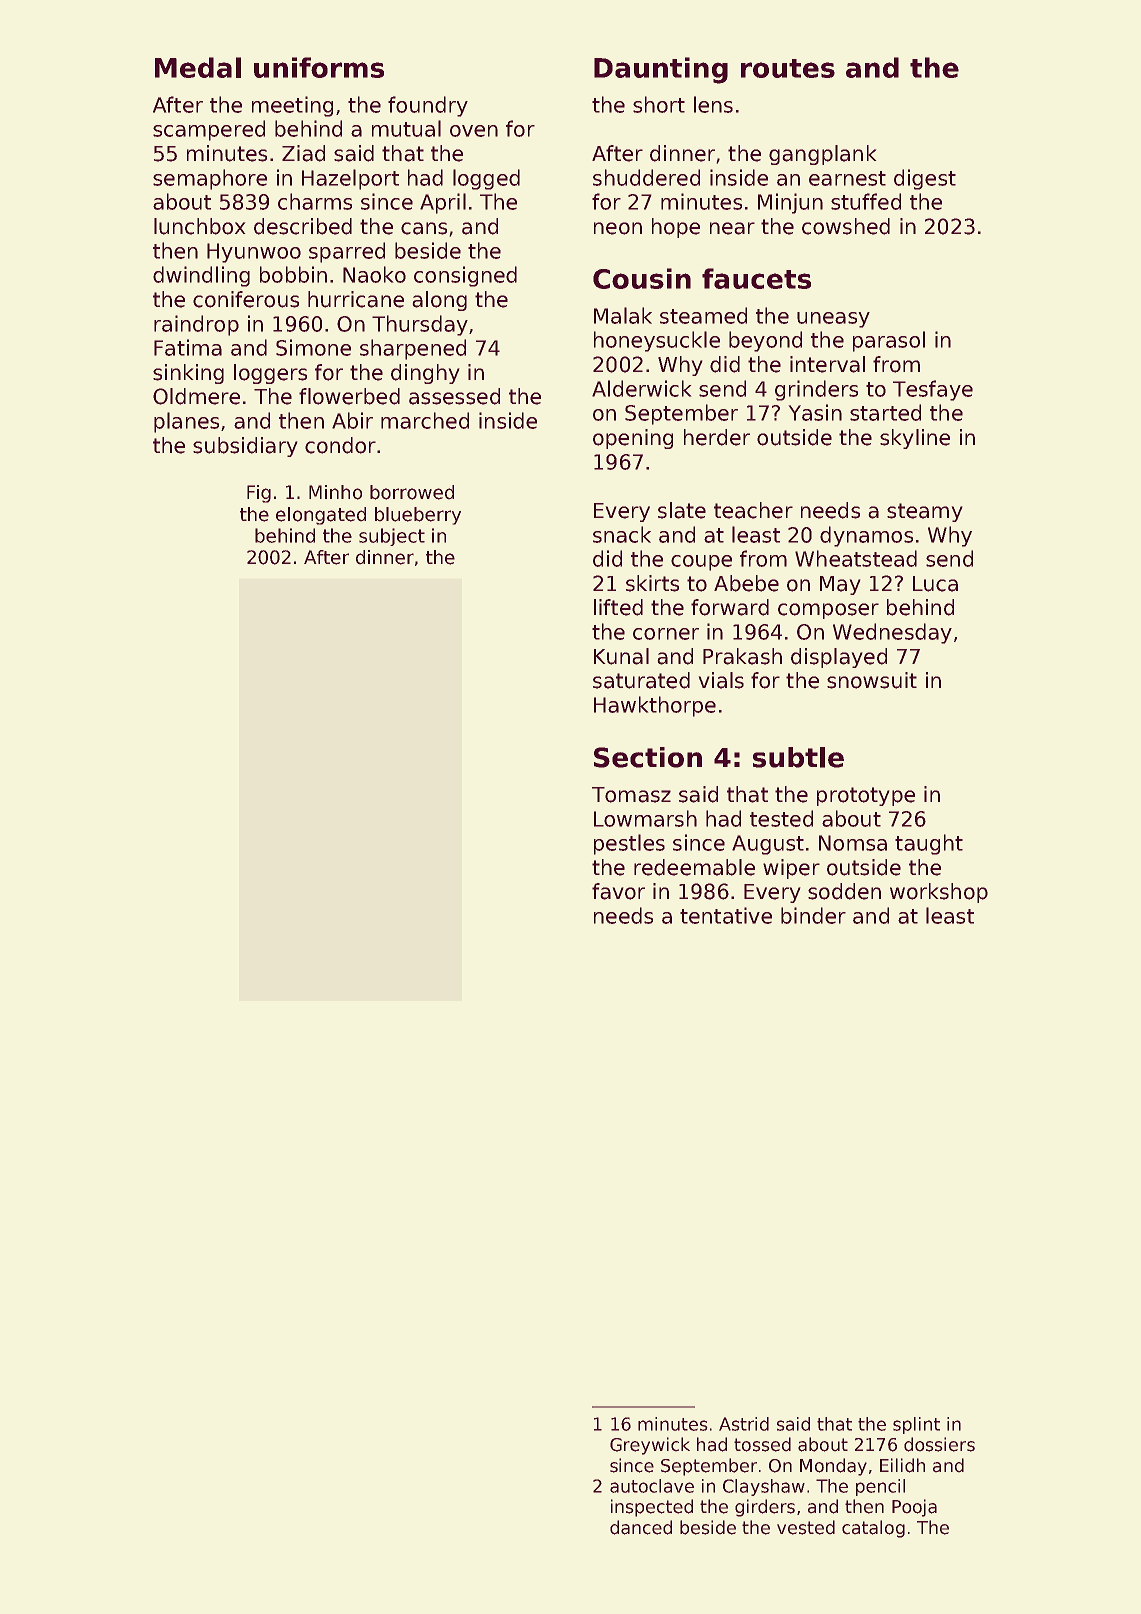  Describe the element at coordinates (321, 516) in the page. I see `elongated` at that location.
